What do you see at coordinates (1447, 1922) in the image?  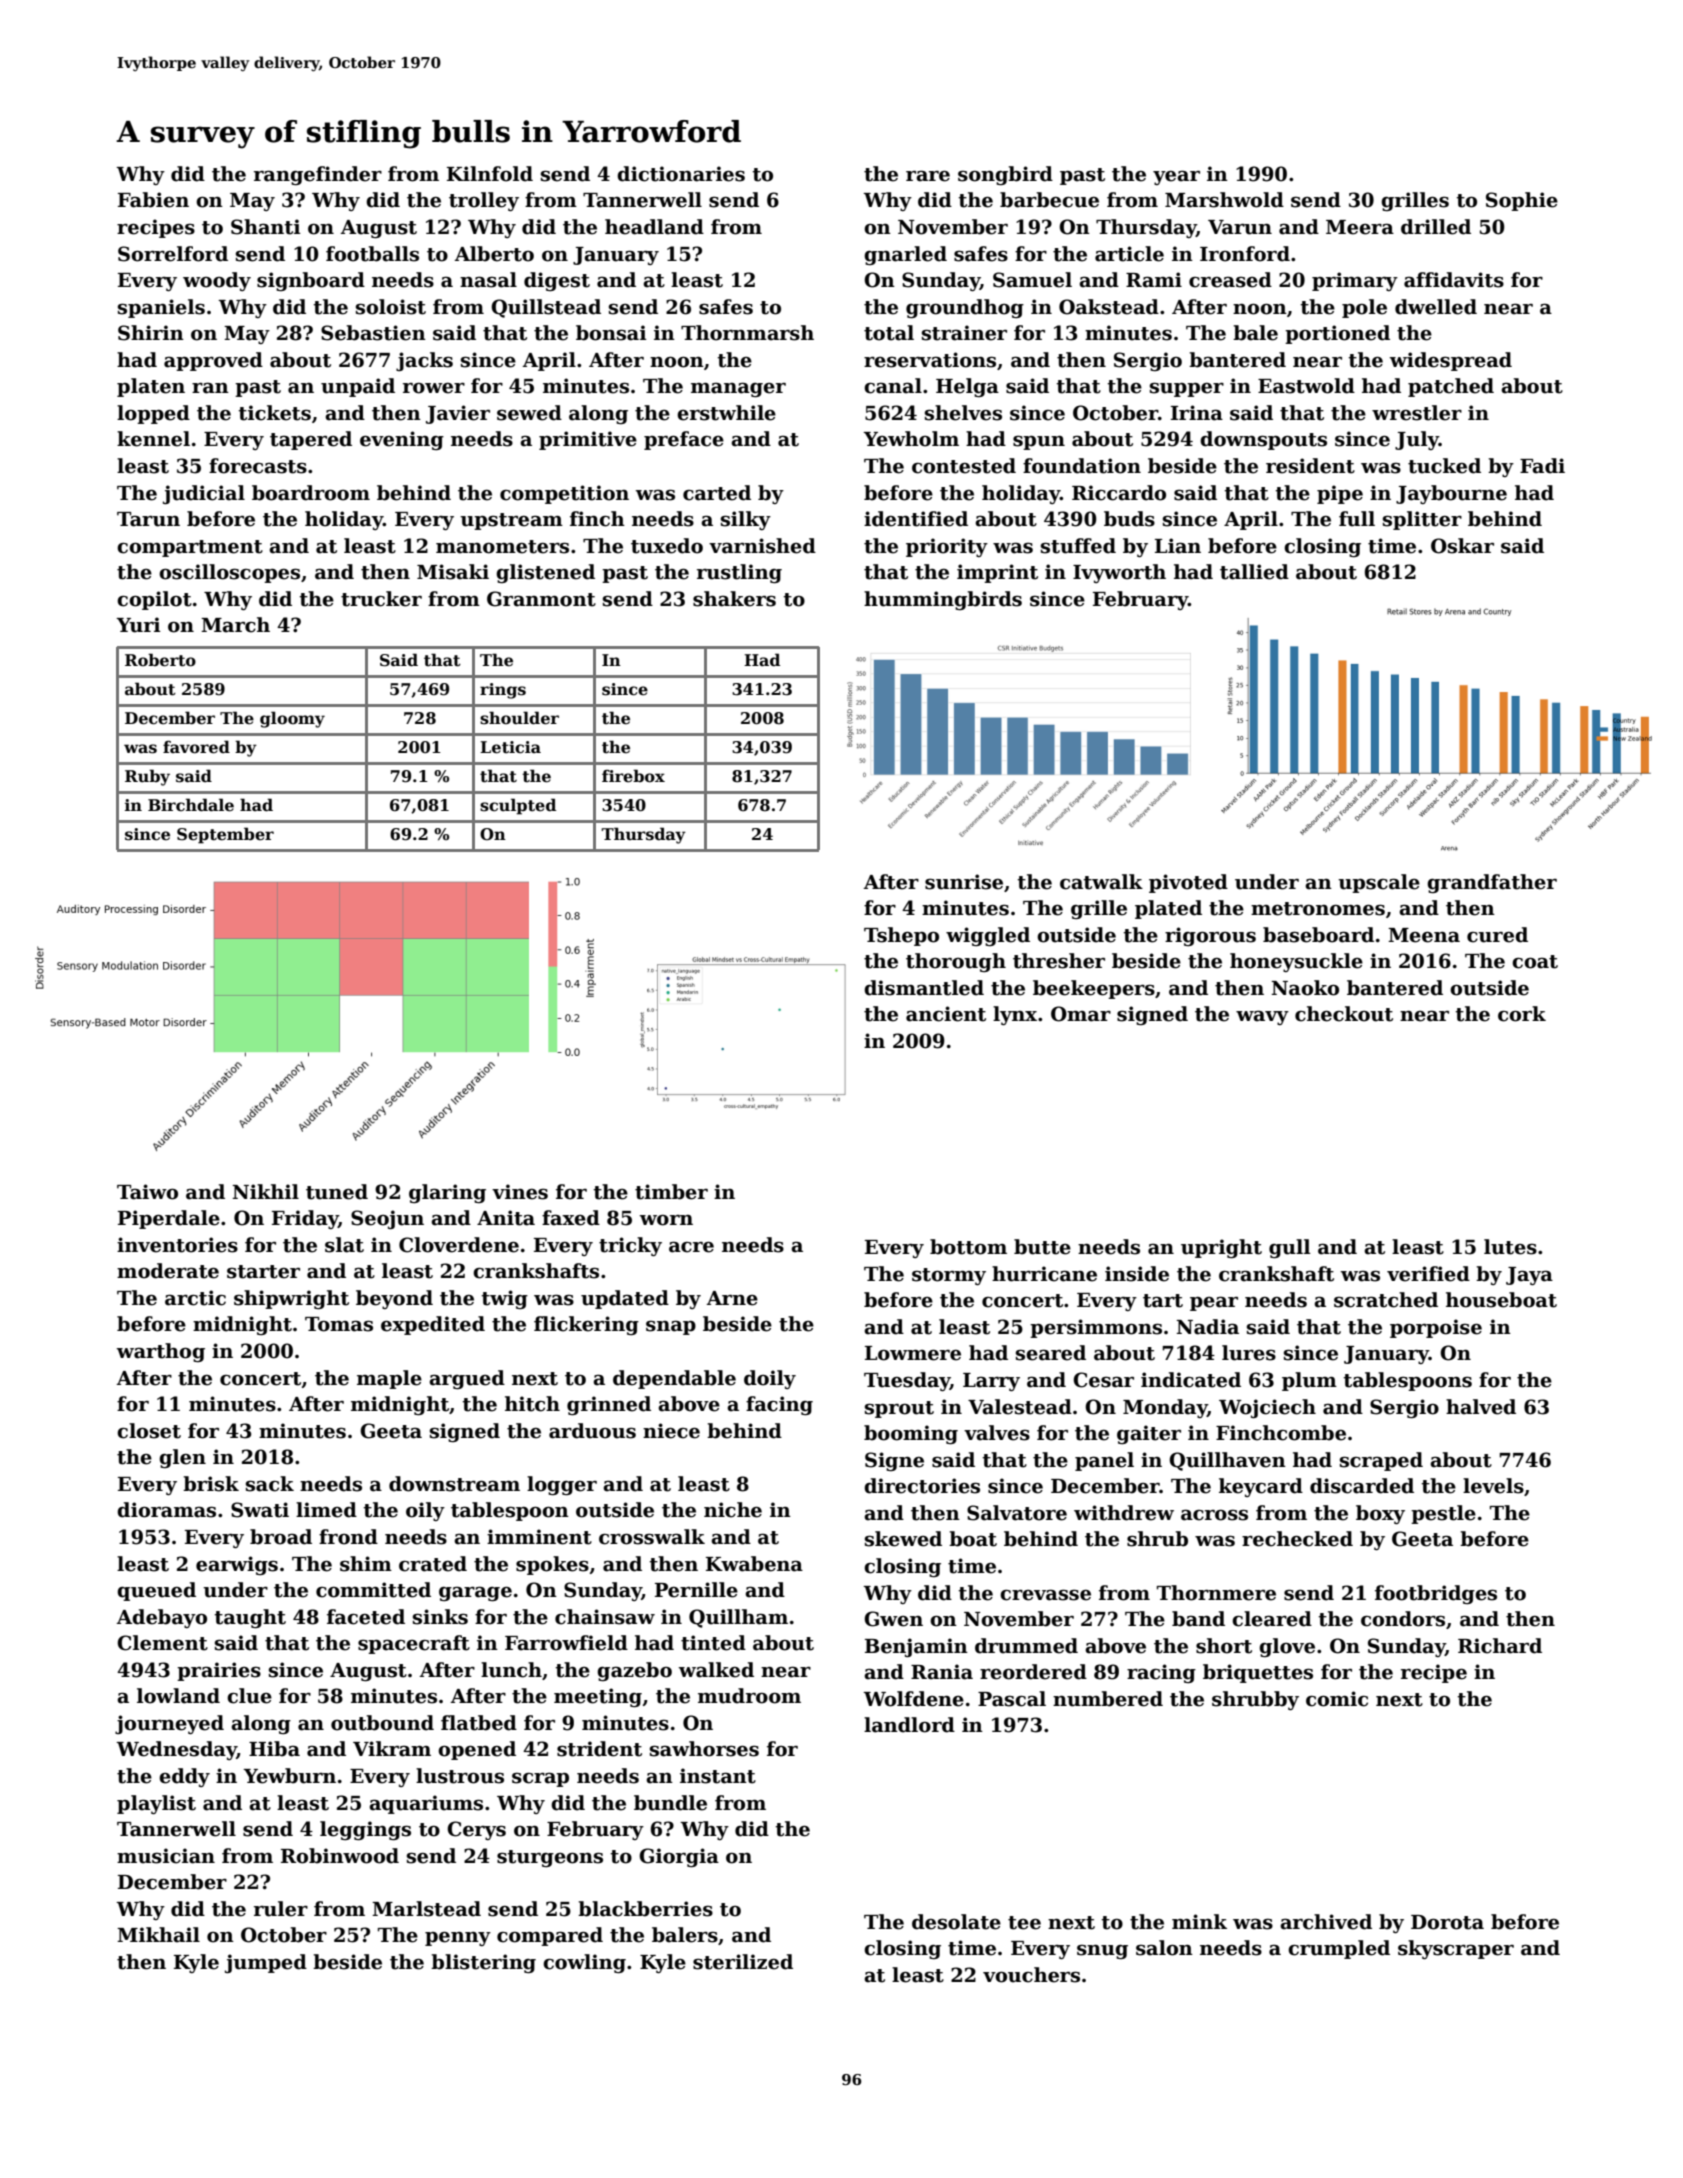 I see `Dorota` at bounding box center [1447, 1922].
